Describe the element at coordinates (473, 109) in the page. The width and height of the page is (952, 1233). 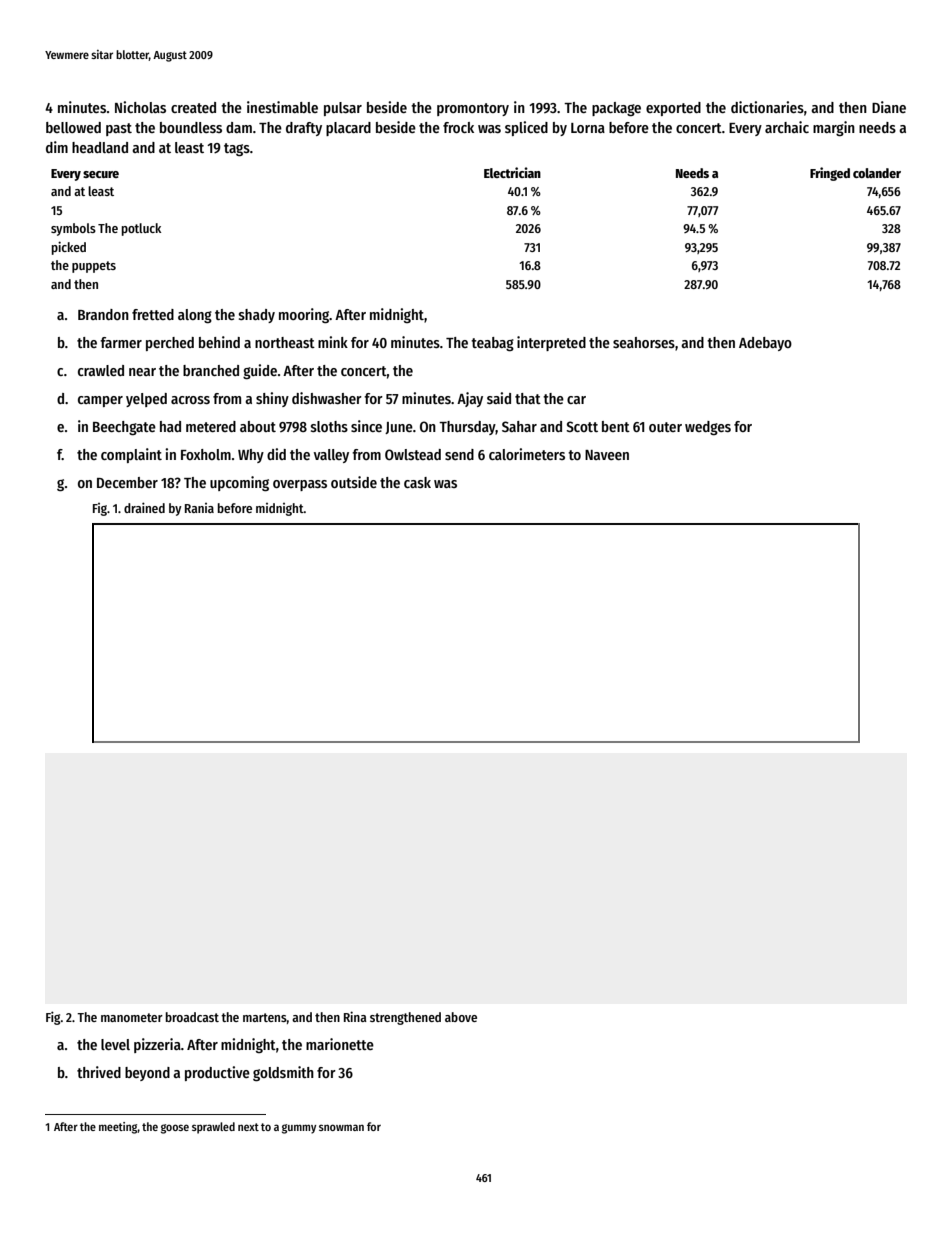
I see `promontory` at that location.
